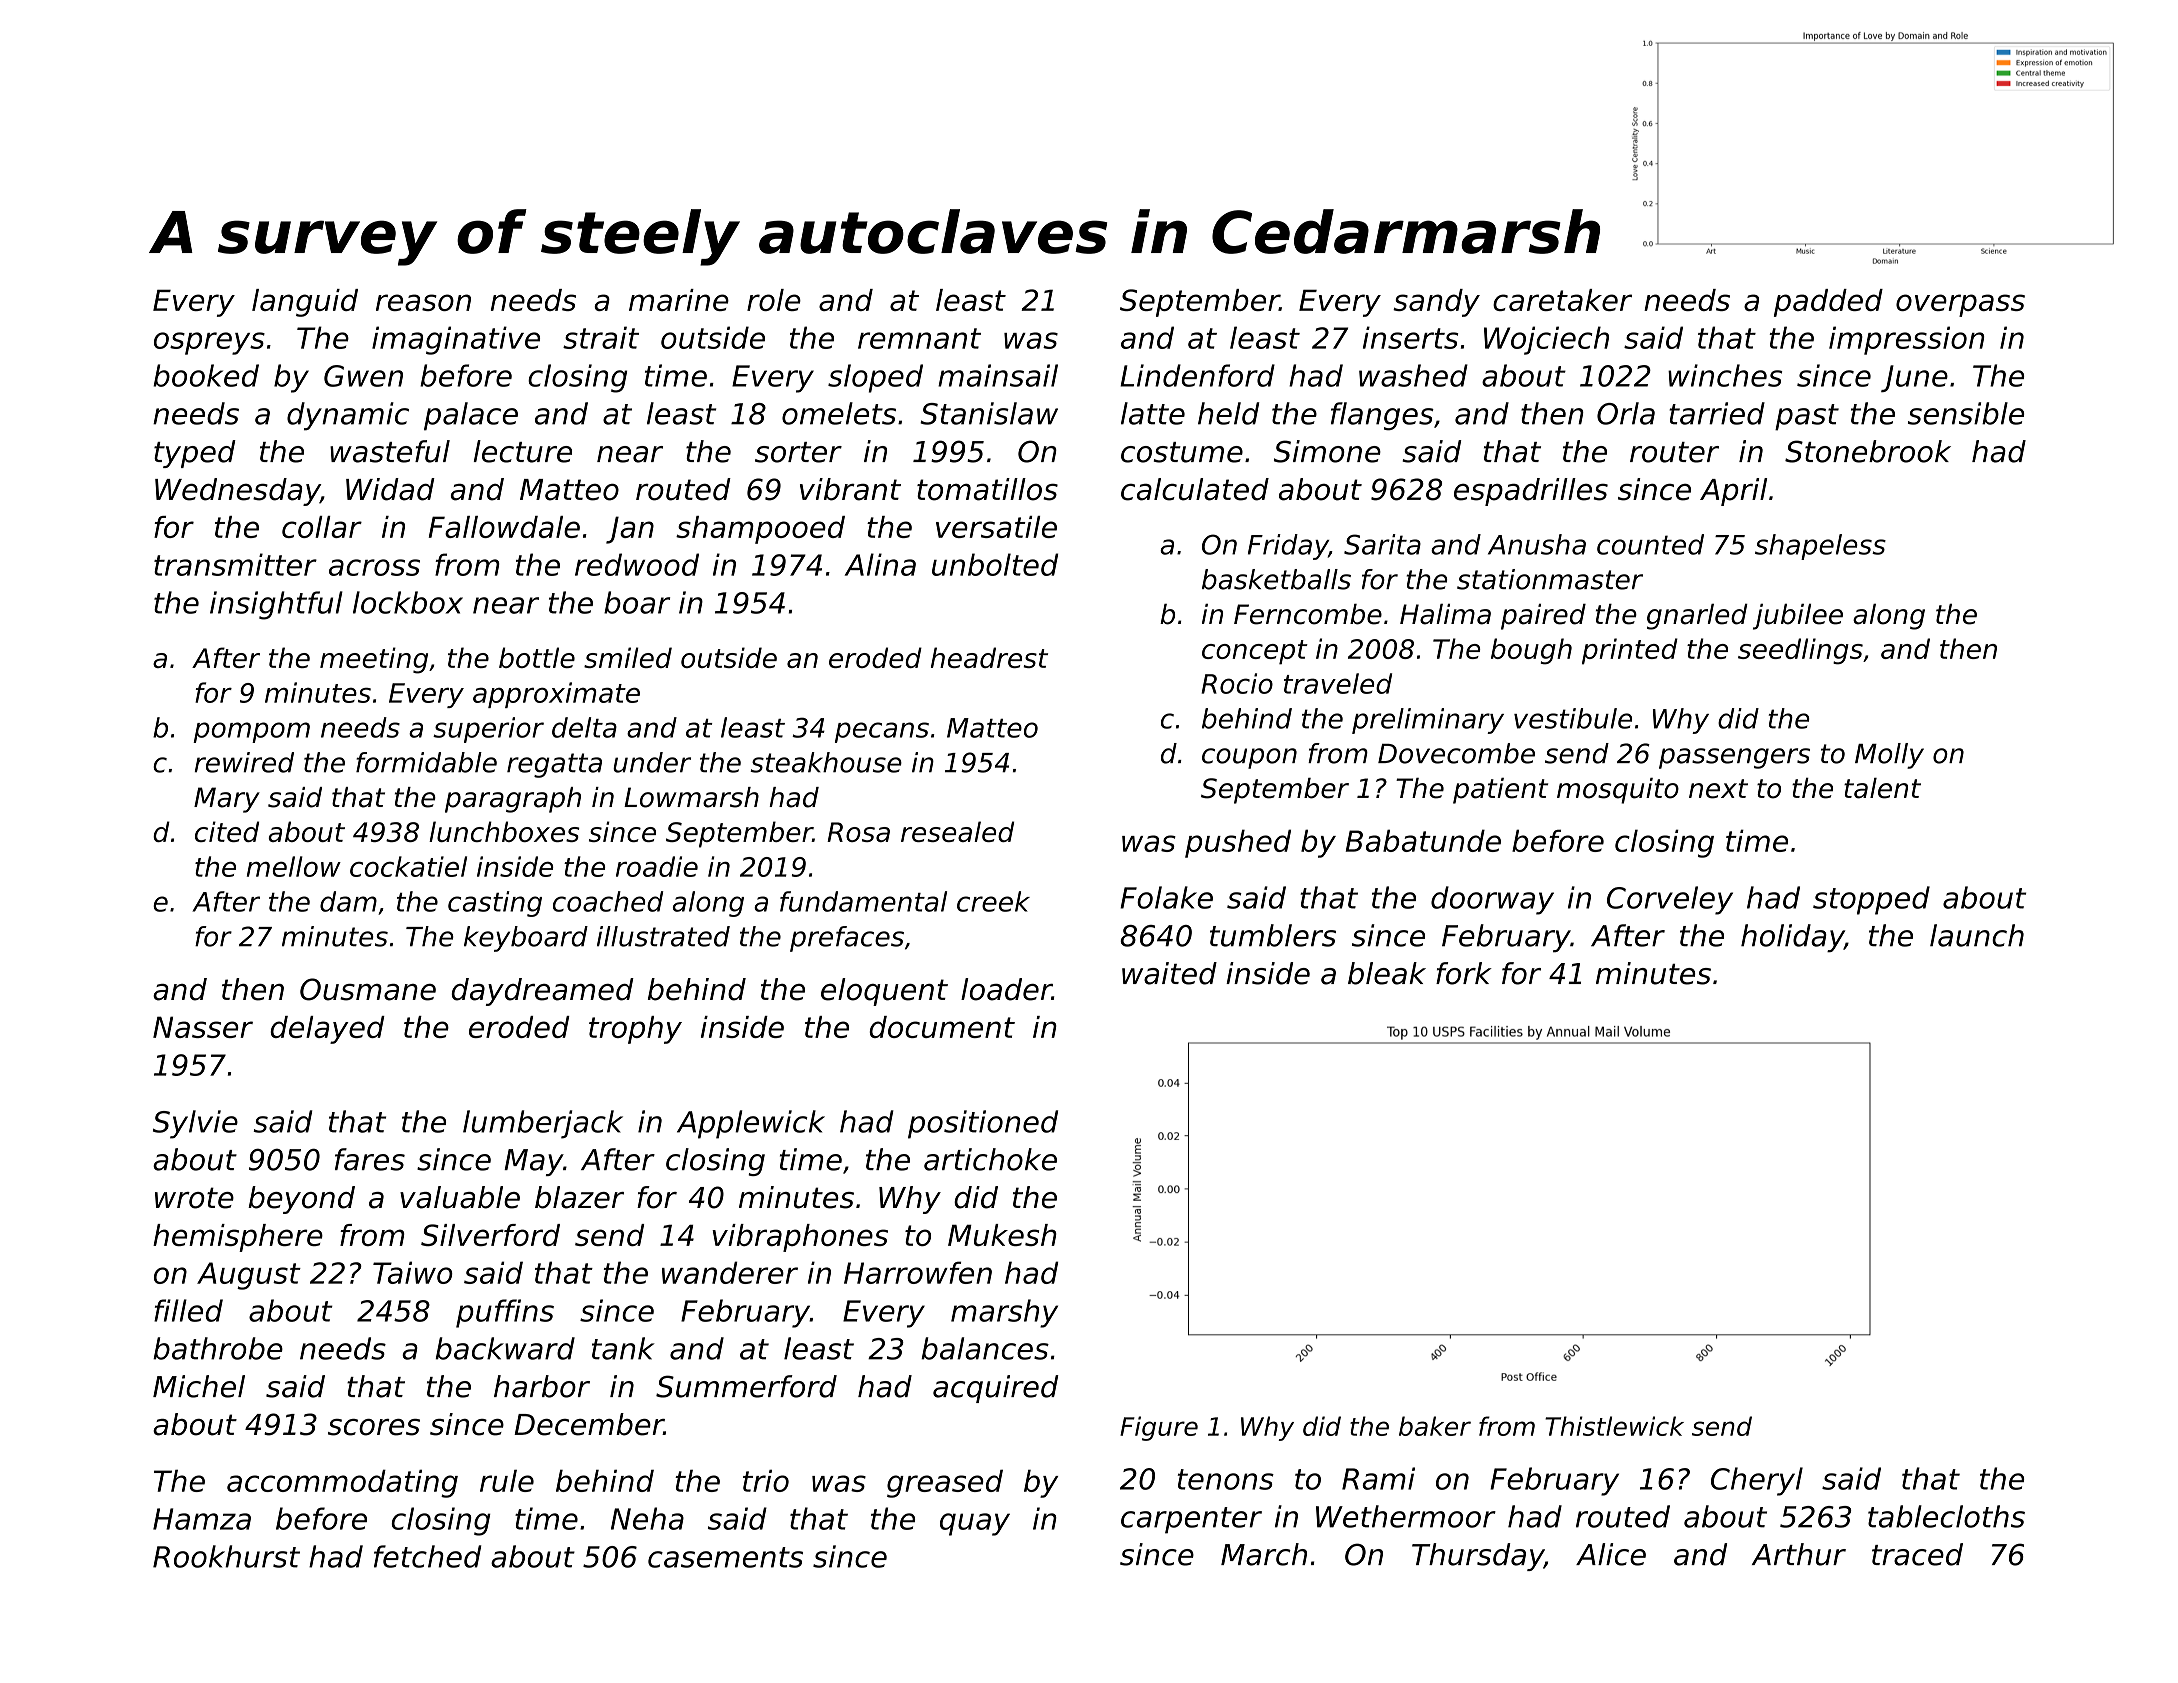 The width and height of the page is (2178, 1683). I want to click on remnant, so click(919, 338).
